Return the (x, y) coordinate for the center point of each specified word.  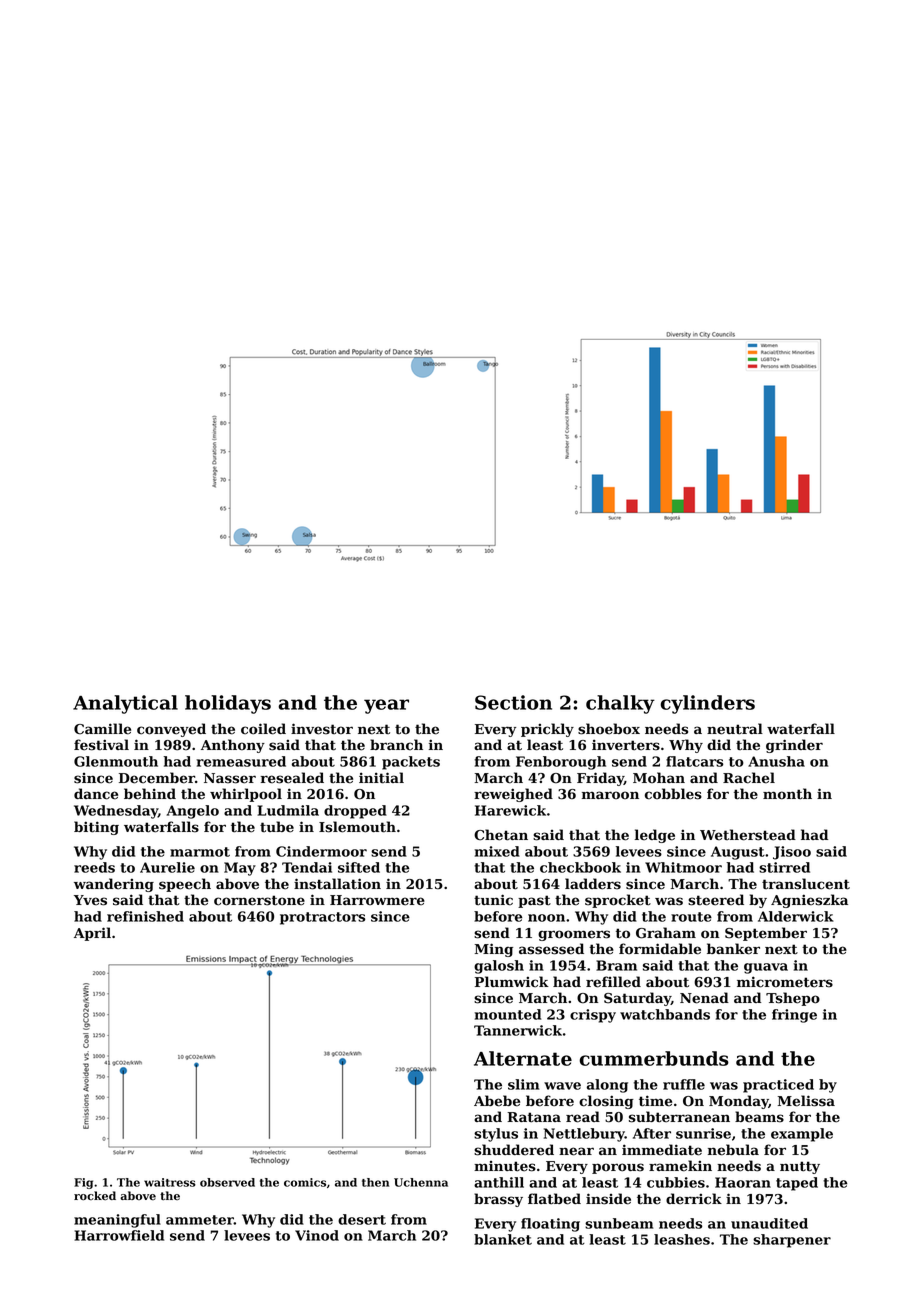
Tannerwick (518, 1030)
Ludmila (288, 810)
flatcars (694, 761)
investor (322, 729)
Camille (102, 729)
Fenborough (561, 763)
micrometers (785, 982)
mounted (508, 1014)
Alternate (523, 1058)
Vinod (317, 1235)
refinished (145, 916)
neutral (735, 729)
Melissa (806, 1101)
